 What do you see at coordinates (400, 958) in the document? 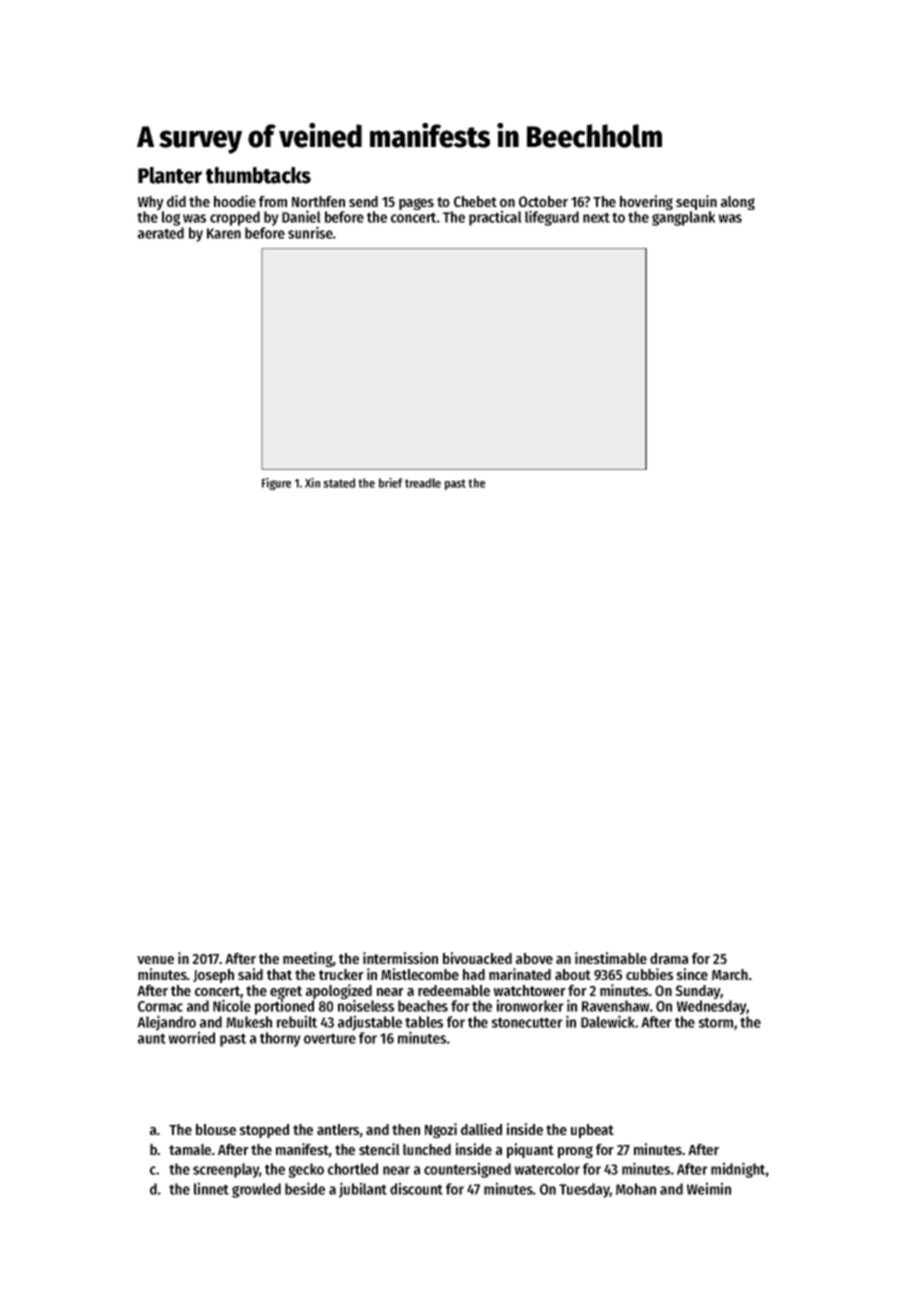
I see `intermission` at bounding box center [400, 958].
